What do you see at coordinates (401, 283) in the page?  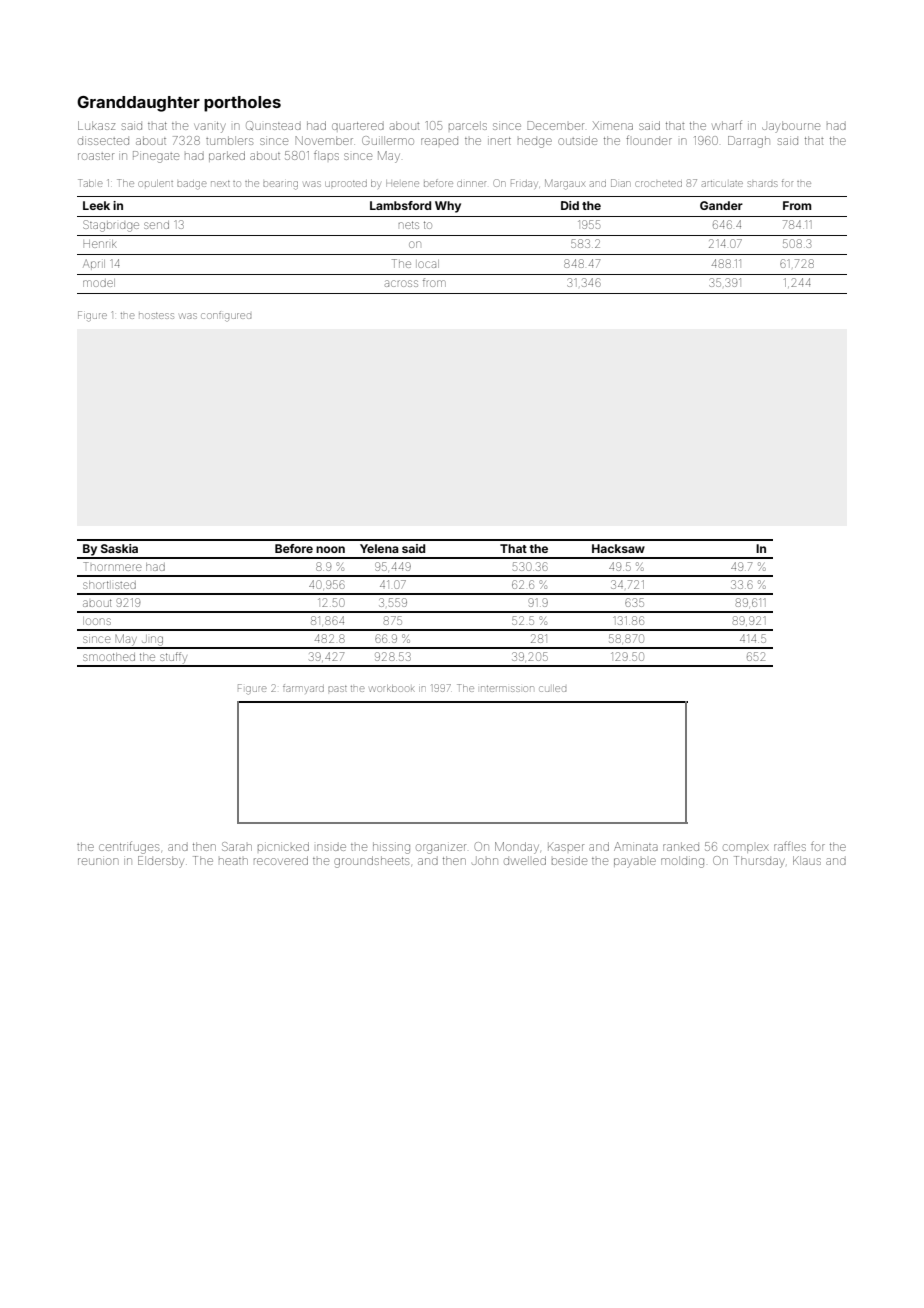 I see `across` at bounding box center [401, 283].
